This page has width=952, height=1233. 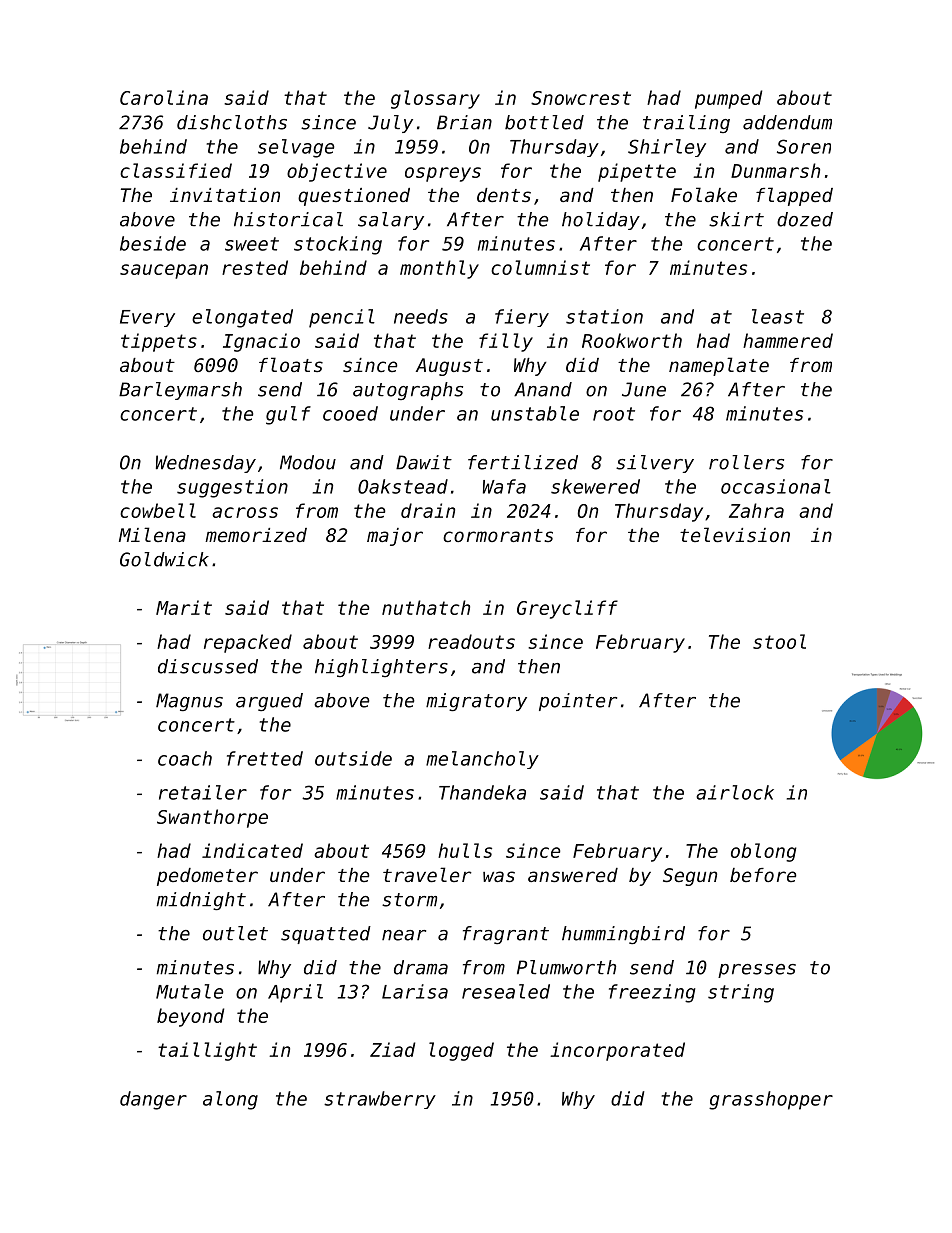 What do you see at coordinates (248, 643) in the page?
I see `repacked` at bounding box center [248, 643].
